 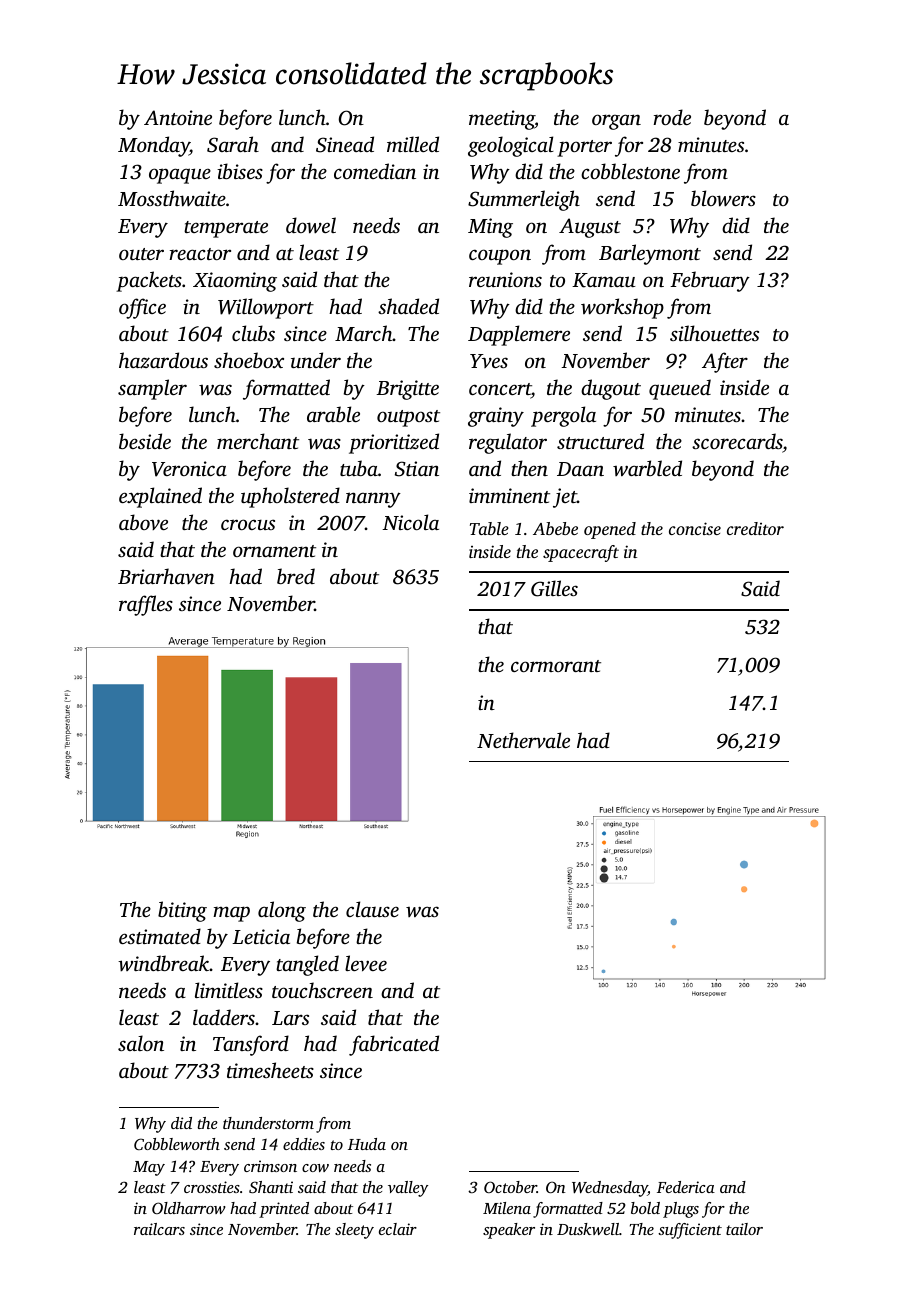 I want to click on Antoine, so click(x=178, y=117).
